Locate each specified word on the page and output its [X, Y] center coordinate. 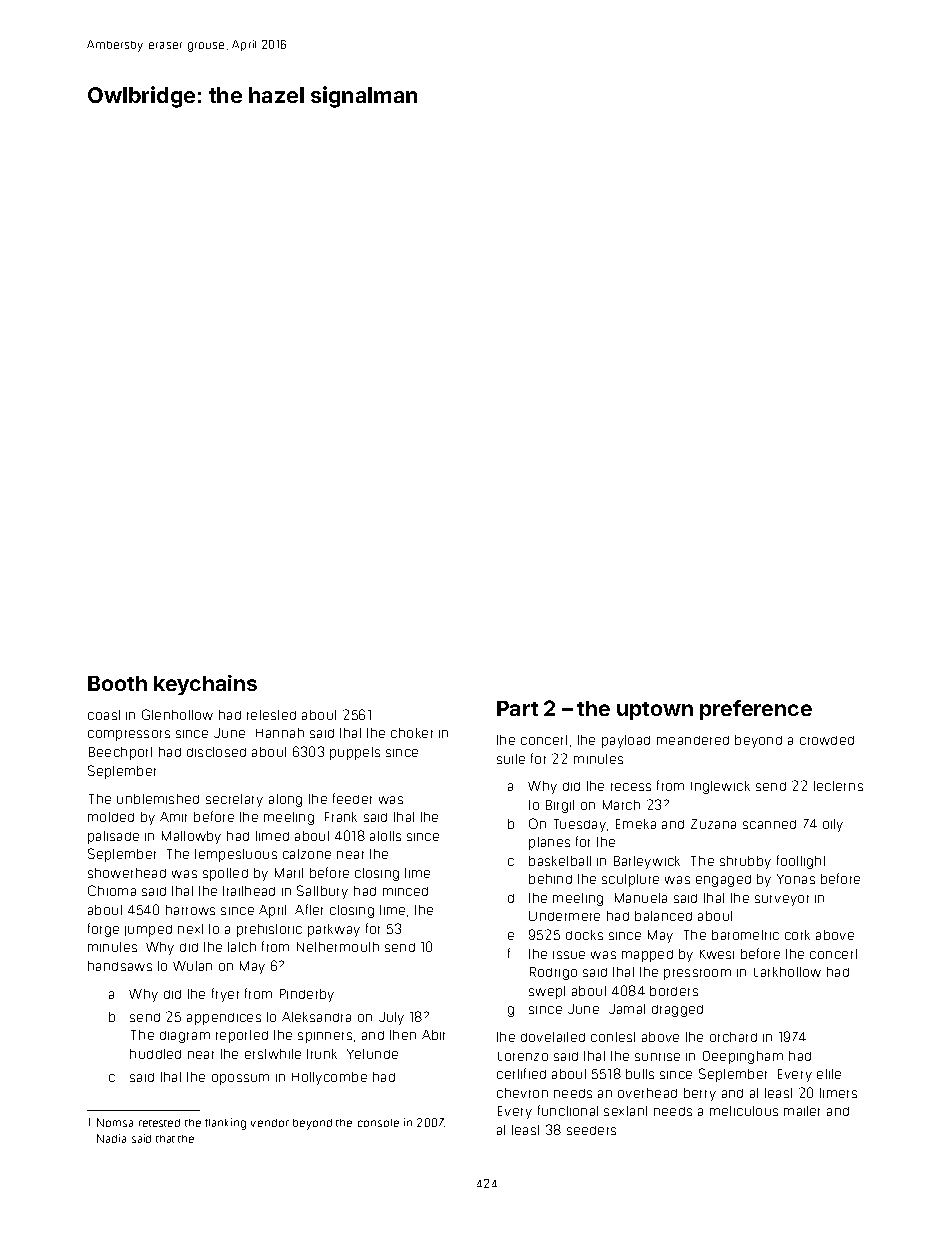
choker [412, 733]
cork [797, 935]
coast [104, 715]
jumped [148, 931]
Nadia [111, 1138]
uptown [655, 711]
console [378, 1123]
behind [550, 879]
